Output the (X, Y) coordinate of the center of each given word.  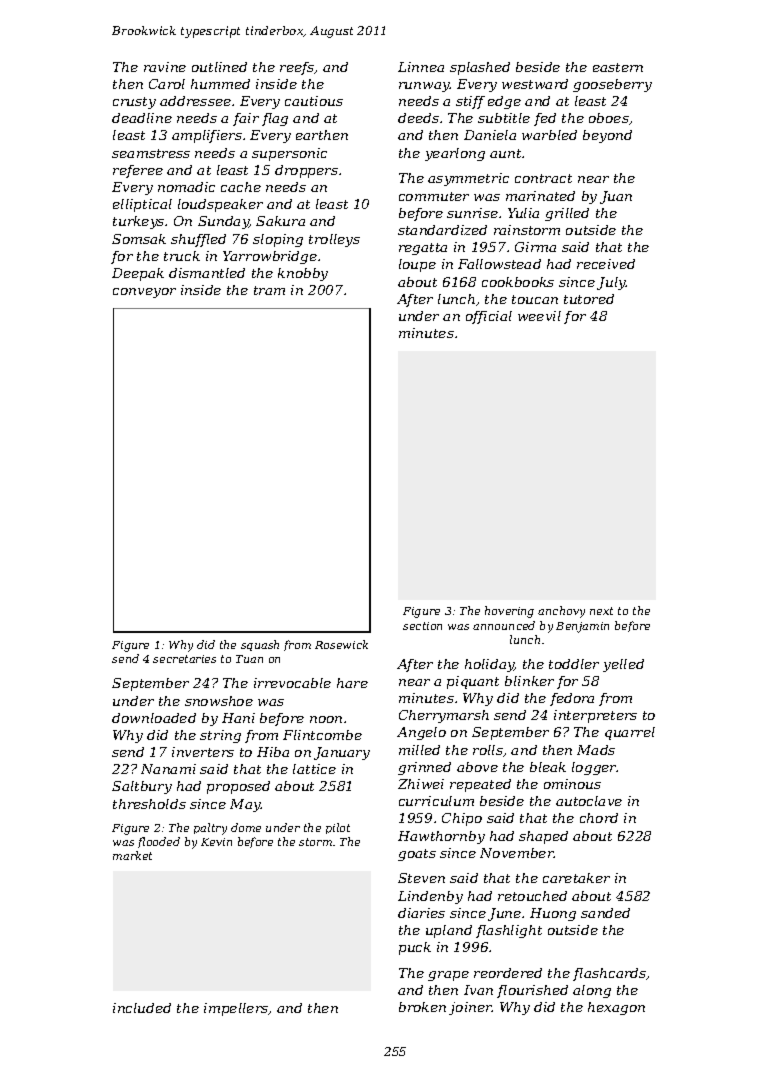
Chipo (462, 819)
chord (599, 818)
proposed (238, 787)
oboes (609, 118)
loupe (417, 265)
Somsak (139, 239)
